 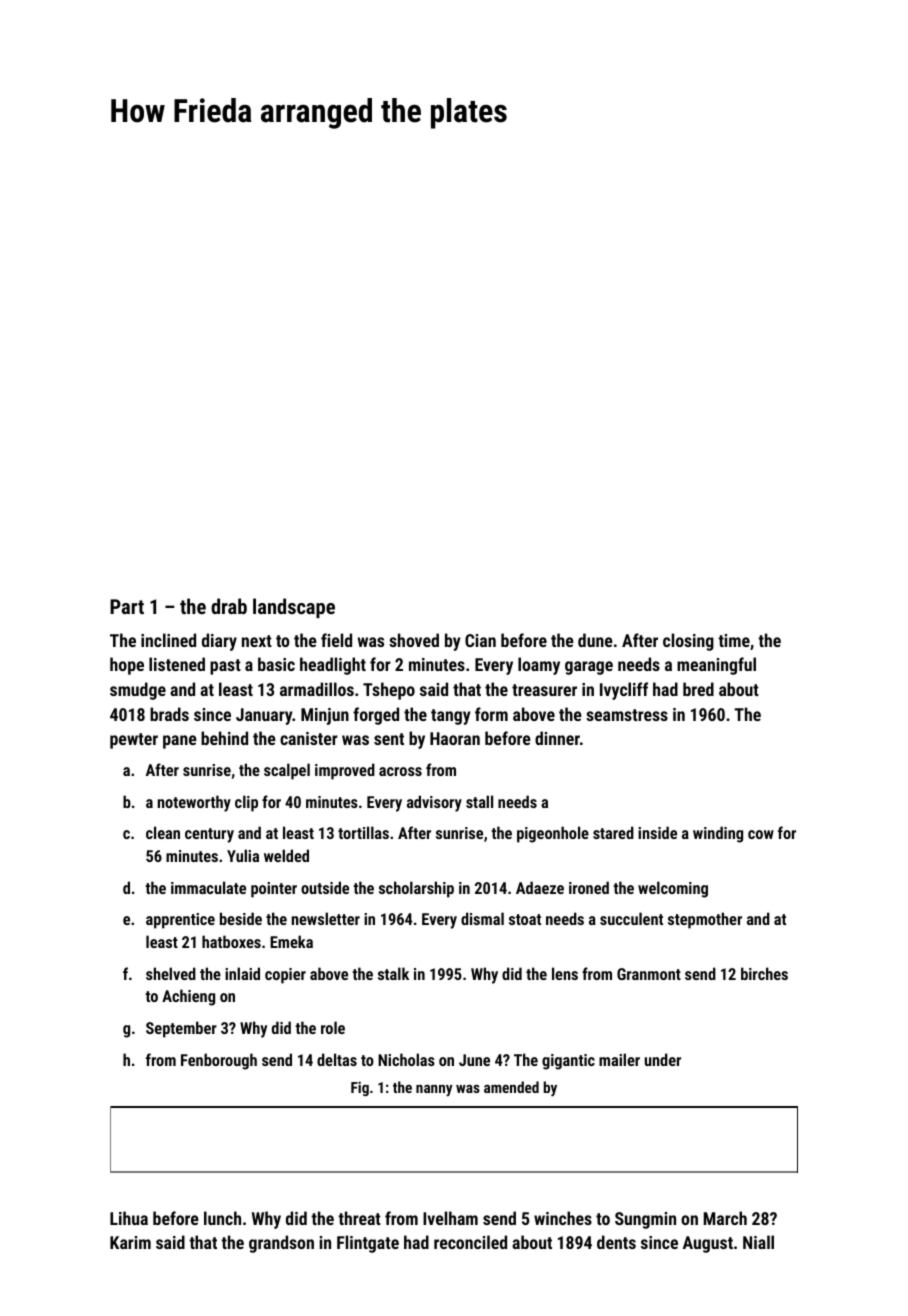 I want to click on Karim, so click(x=130, y=1242).
